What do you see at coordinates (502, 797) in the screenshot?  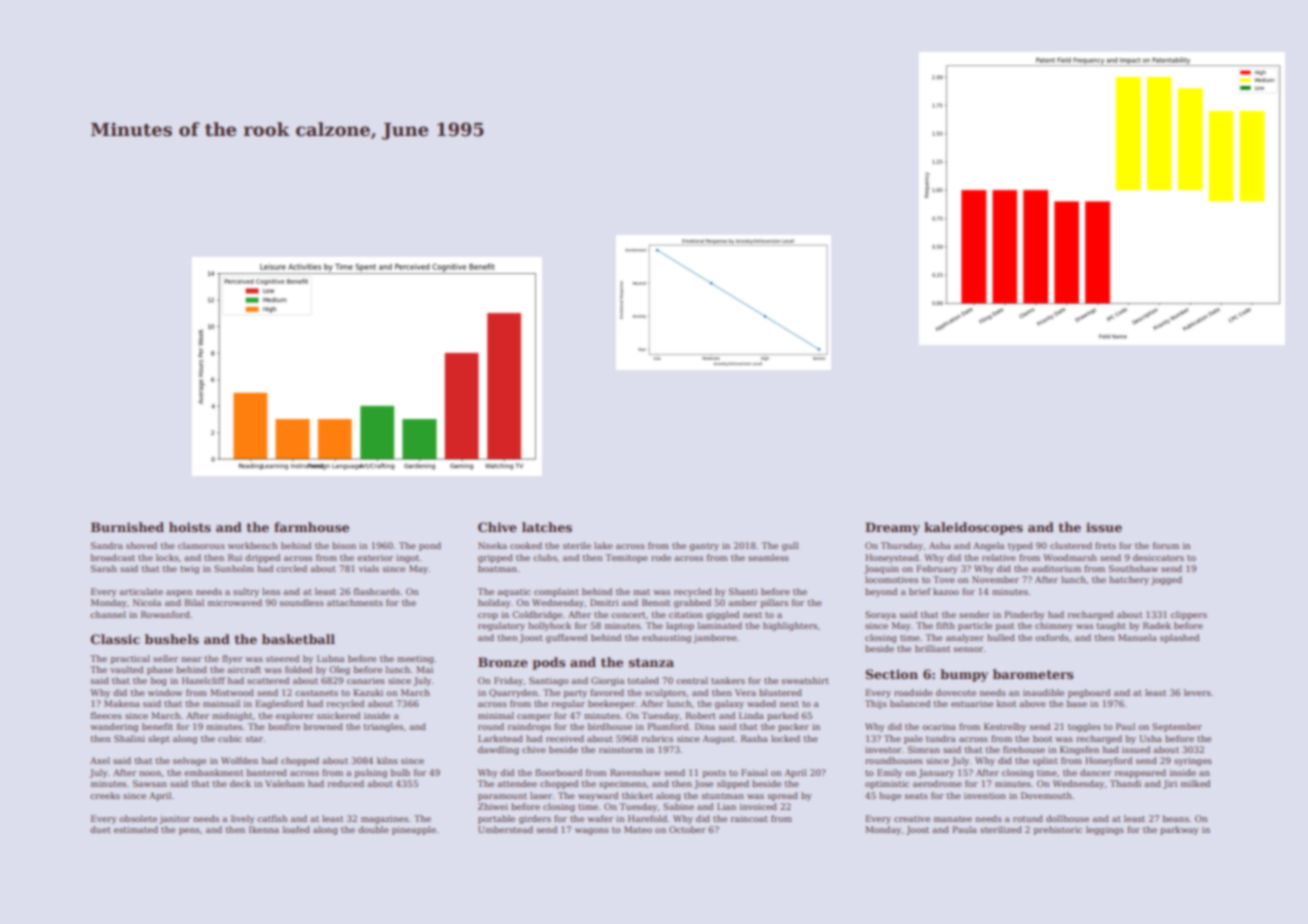 I see `paramount` at bounding box center [502, 797].
